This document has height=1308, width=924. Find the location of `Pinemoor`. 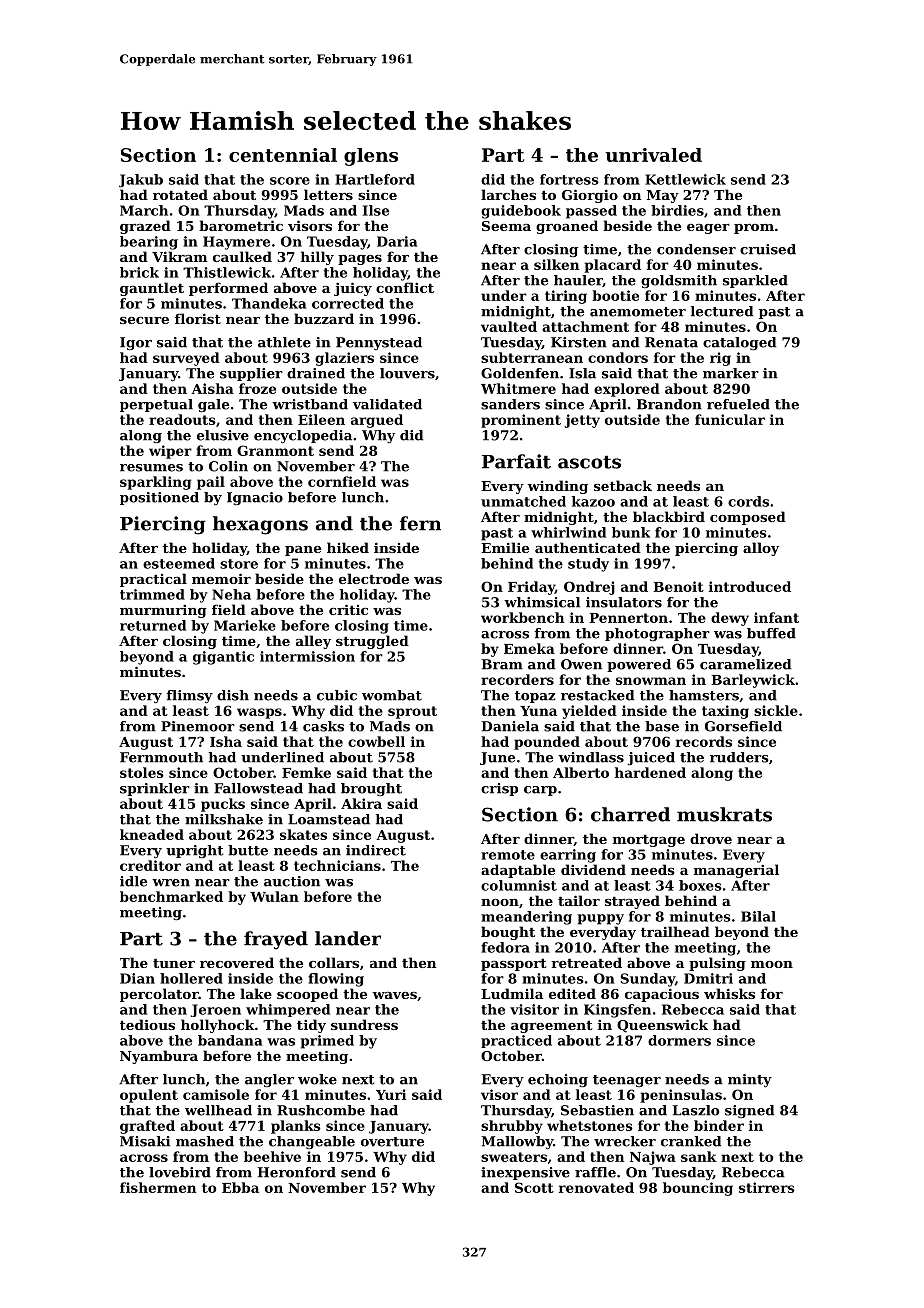

Pinemoor is located at coordinates (198, 726).
